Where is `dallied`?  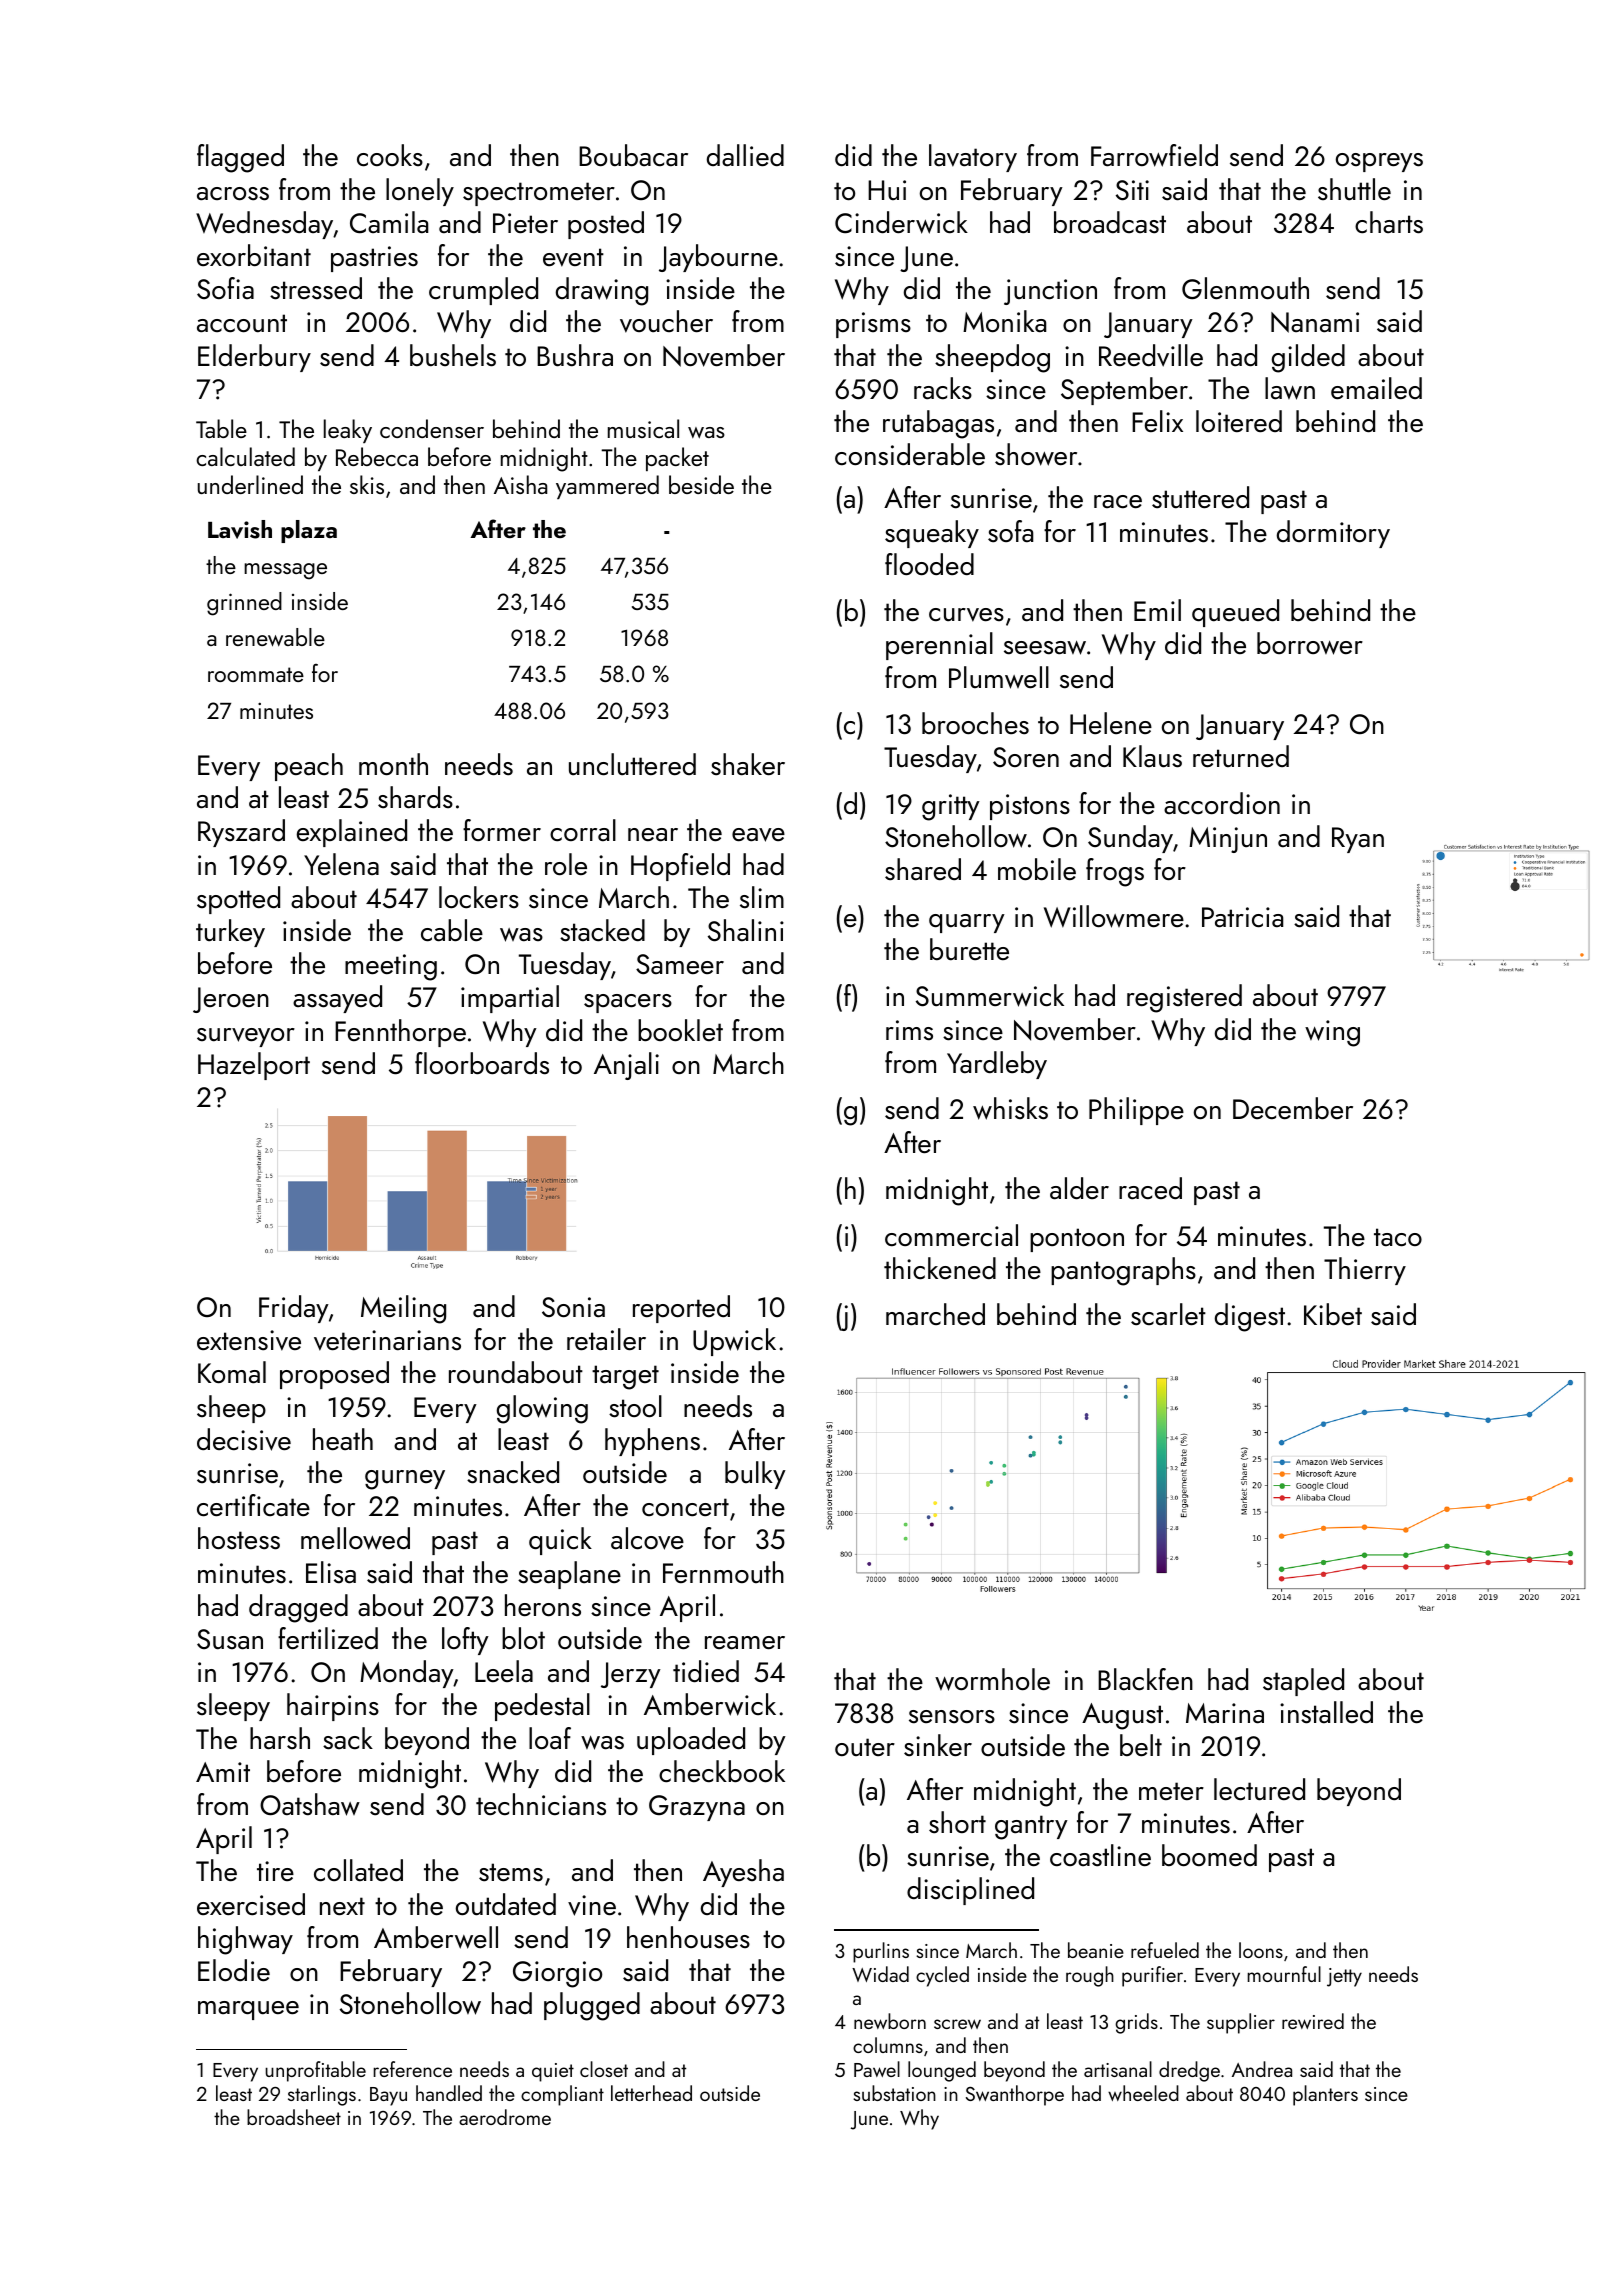
dallied is located at coordinates (745, 155).
